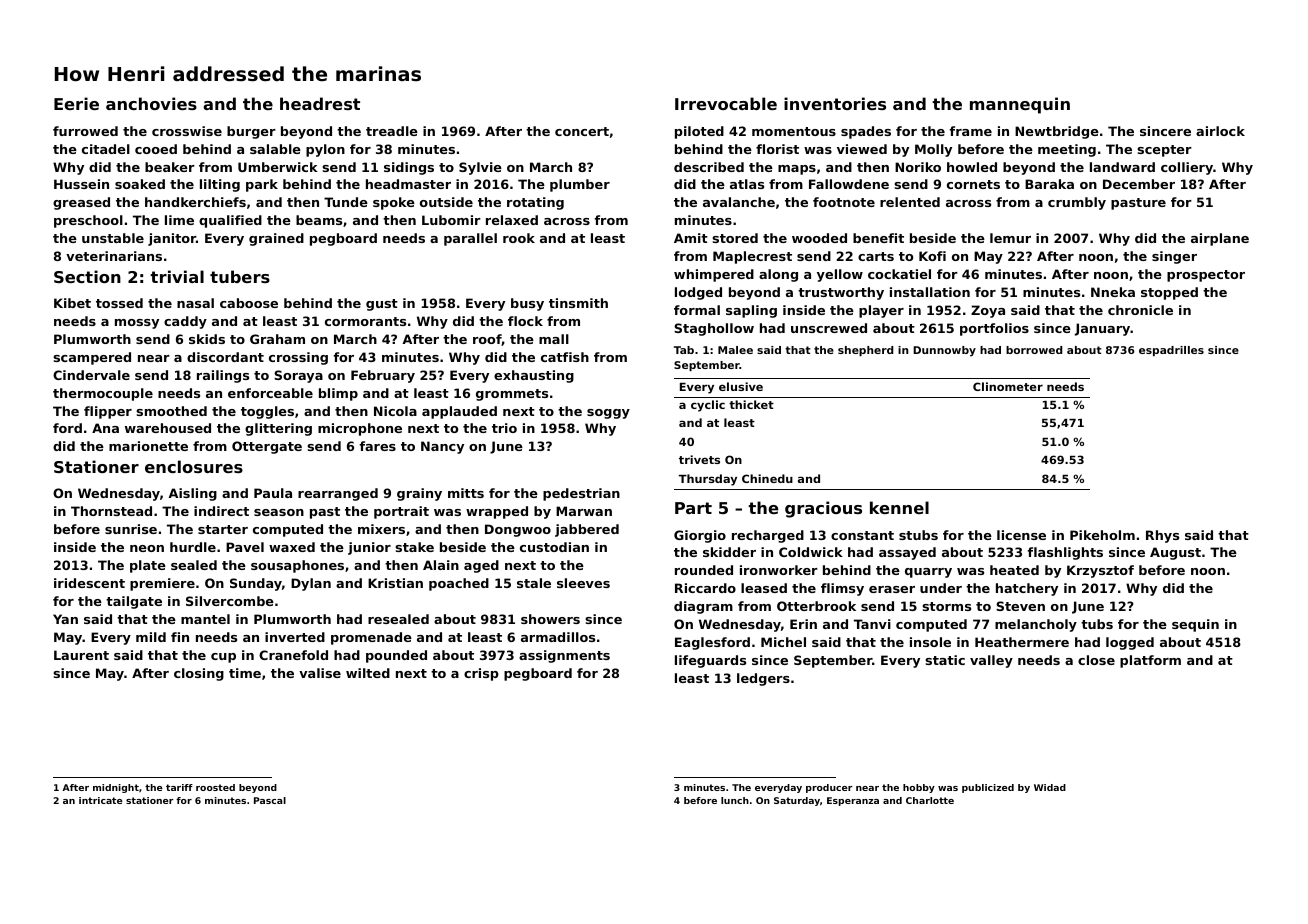 The width and height of the screenshot is (1308, 924). I want to click on time, so click(245, 673).
